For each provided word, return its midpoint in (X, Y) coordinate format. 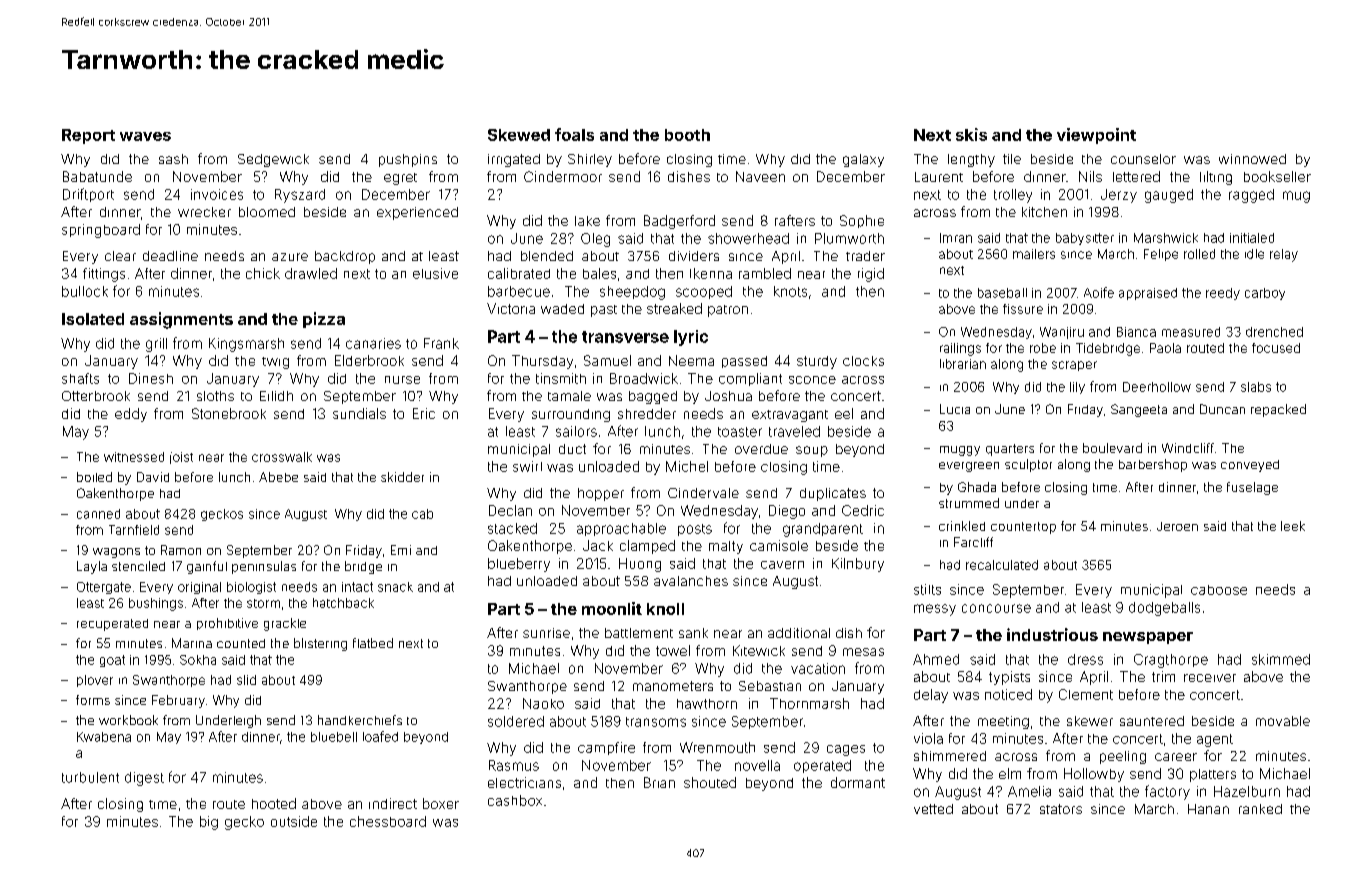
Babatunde (97, 176)
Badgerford (679, 222)
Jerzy (1119, 196)
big (209, 823)
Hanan (1208, 809)
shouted (710, 782)
